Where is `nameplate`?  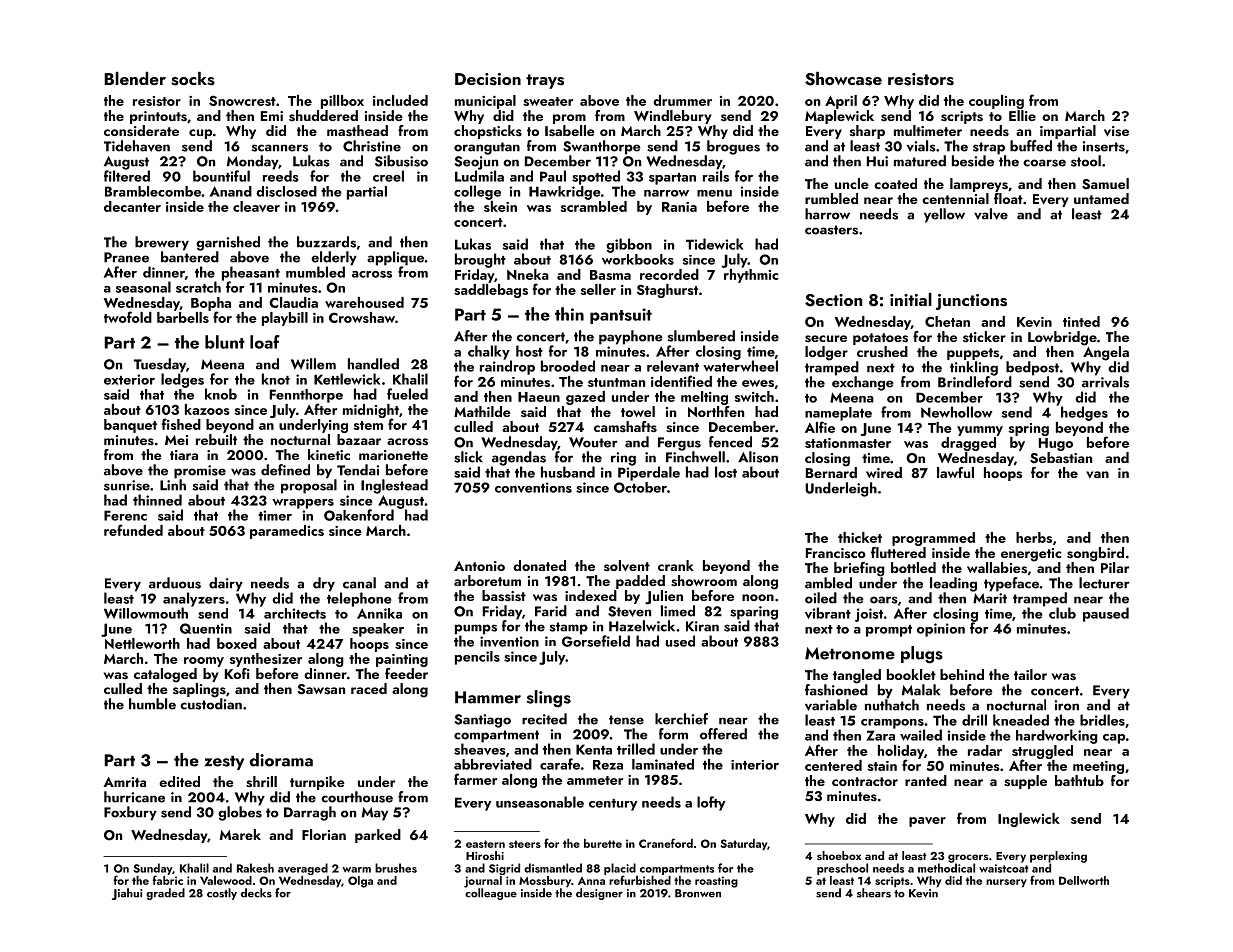 nameplate is located at coordinates (838, 414).
